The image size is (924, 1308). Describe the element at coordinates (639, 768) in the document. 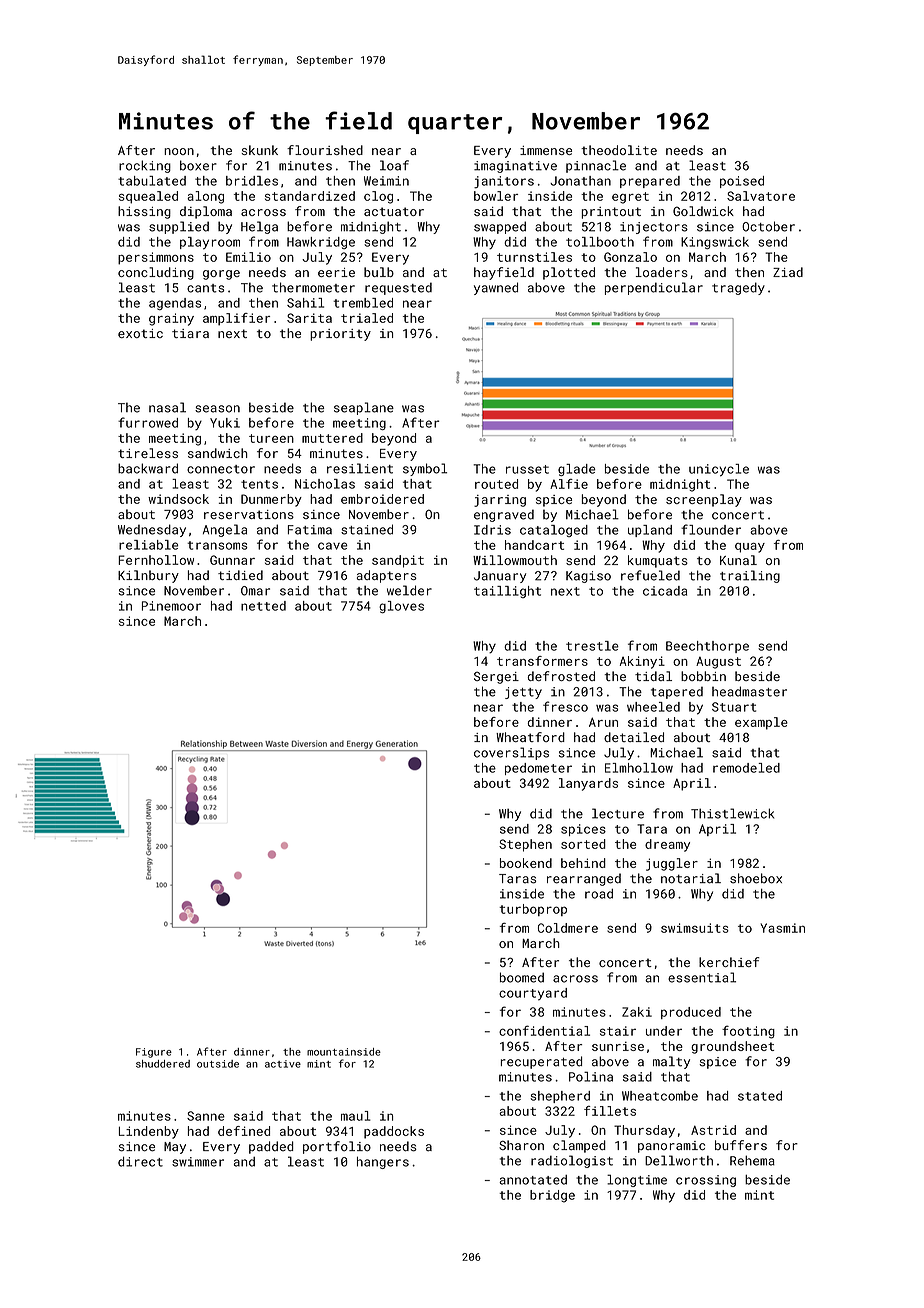

I see `Elmhollow` at that location.
